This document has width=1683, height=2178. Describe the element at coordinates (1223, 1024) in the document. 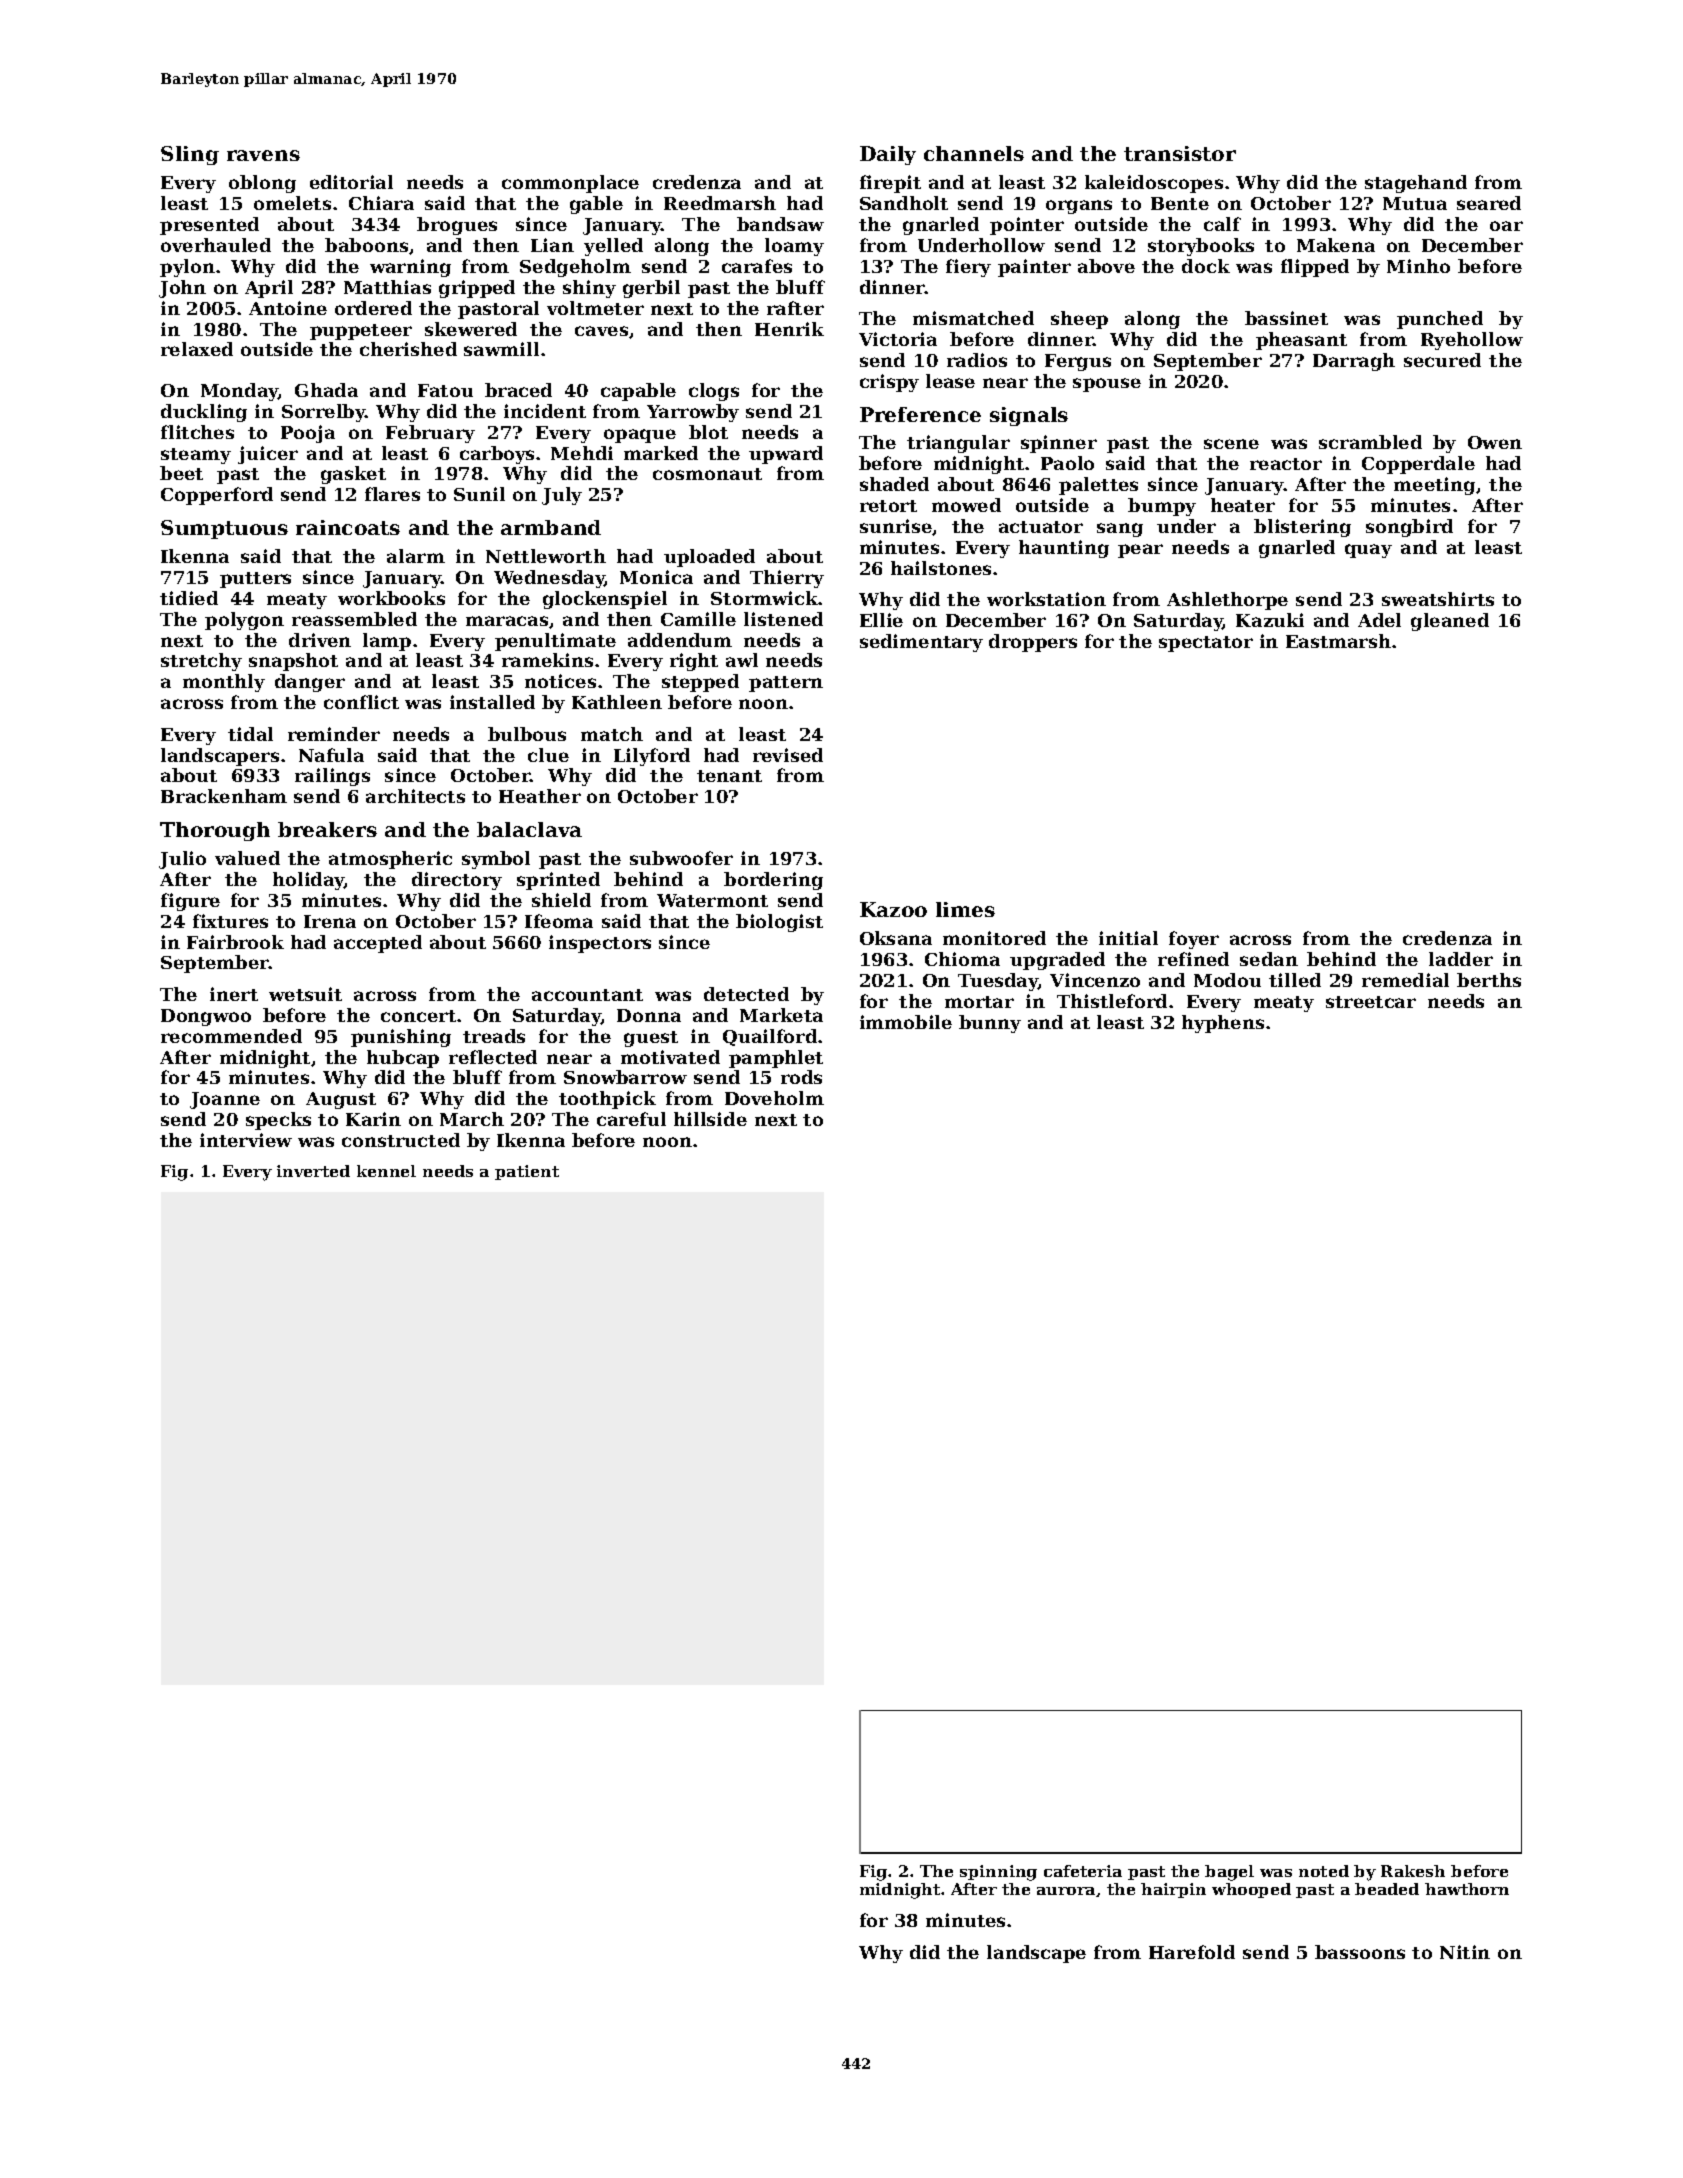

I see `hyphens` at that location.
